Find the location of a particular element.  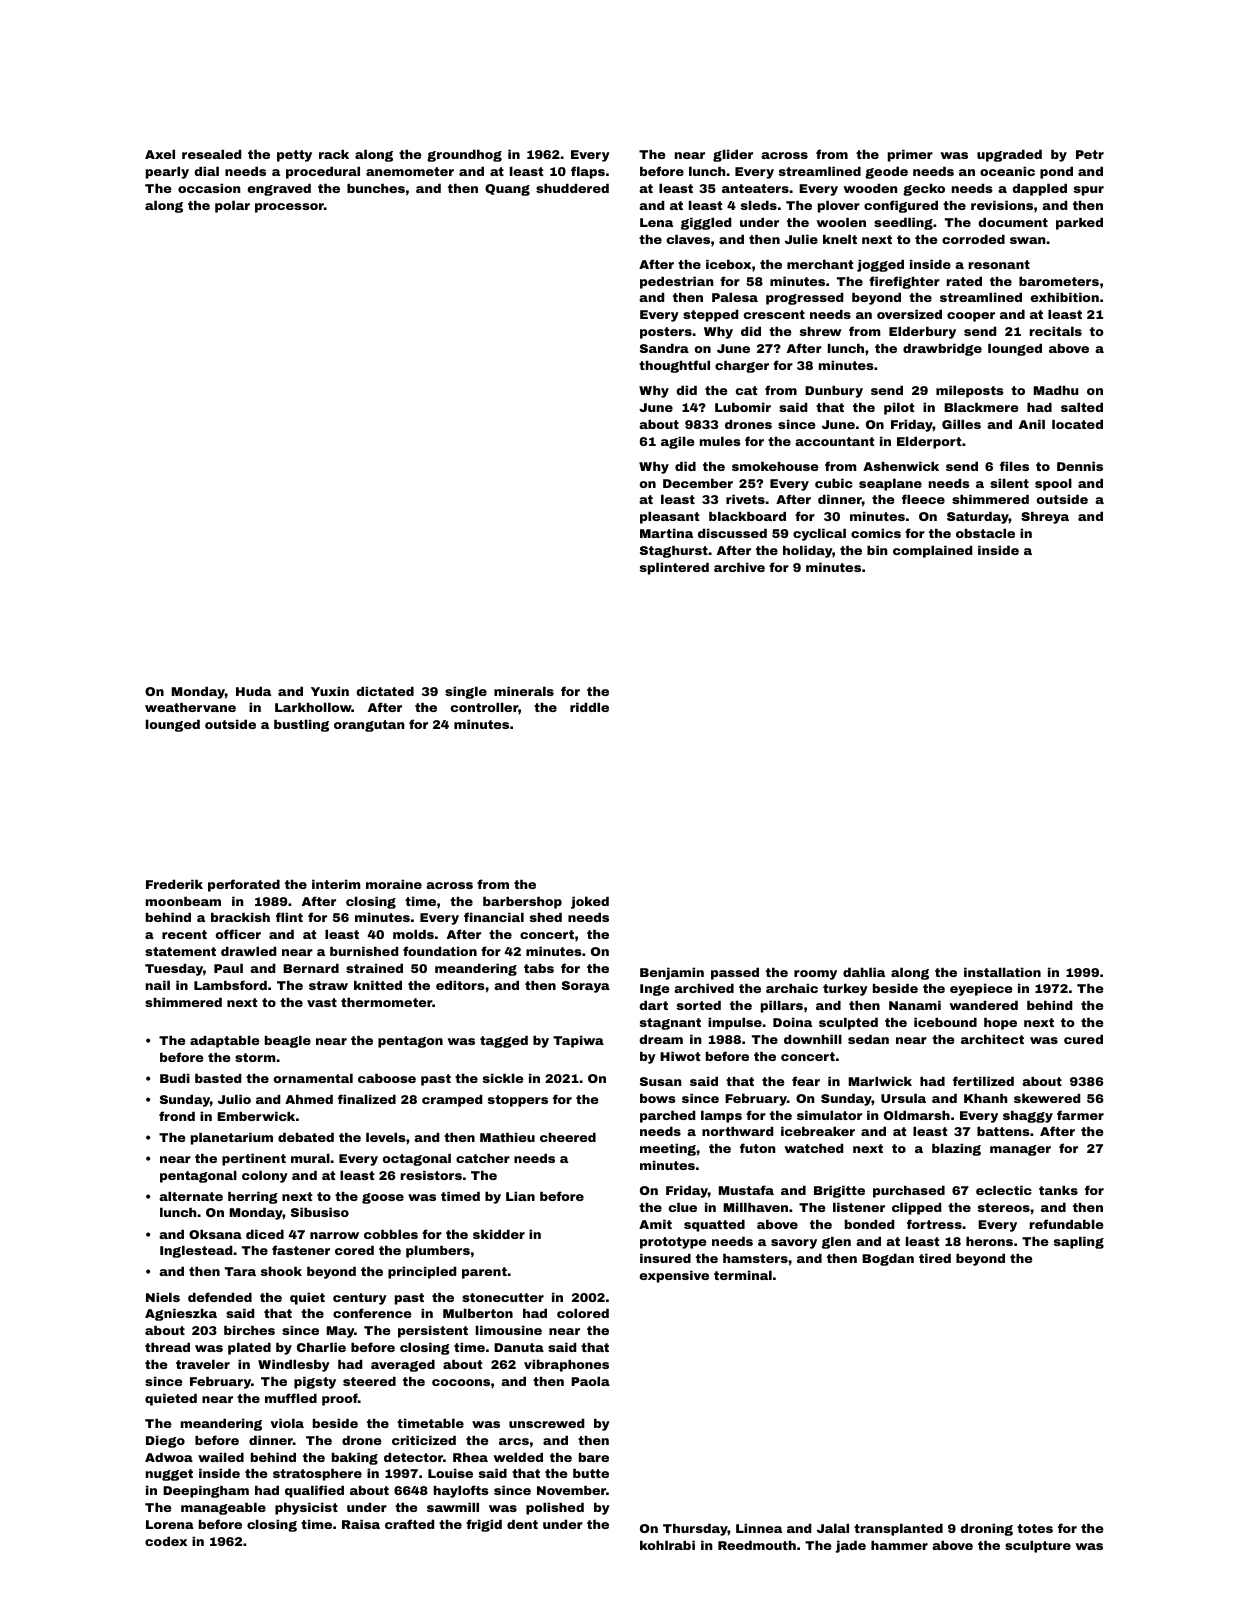

herring is located at coordinates (253, 1197).
